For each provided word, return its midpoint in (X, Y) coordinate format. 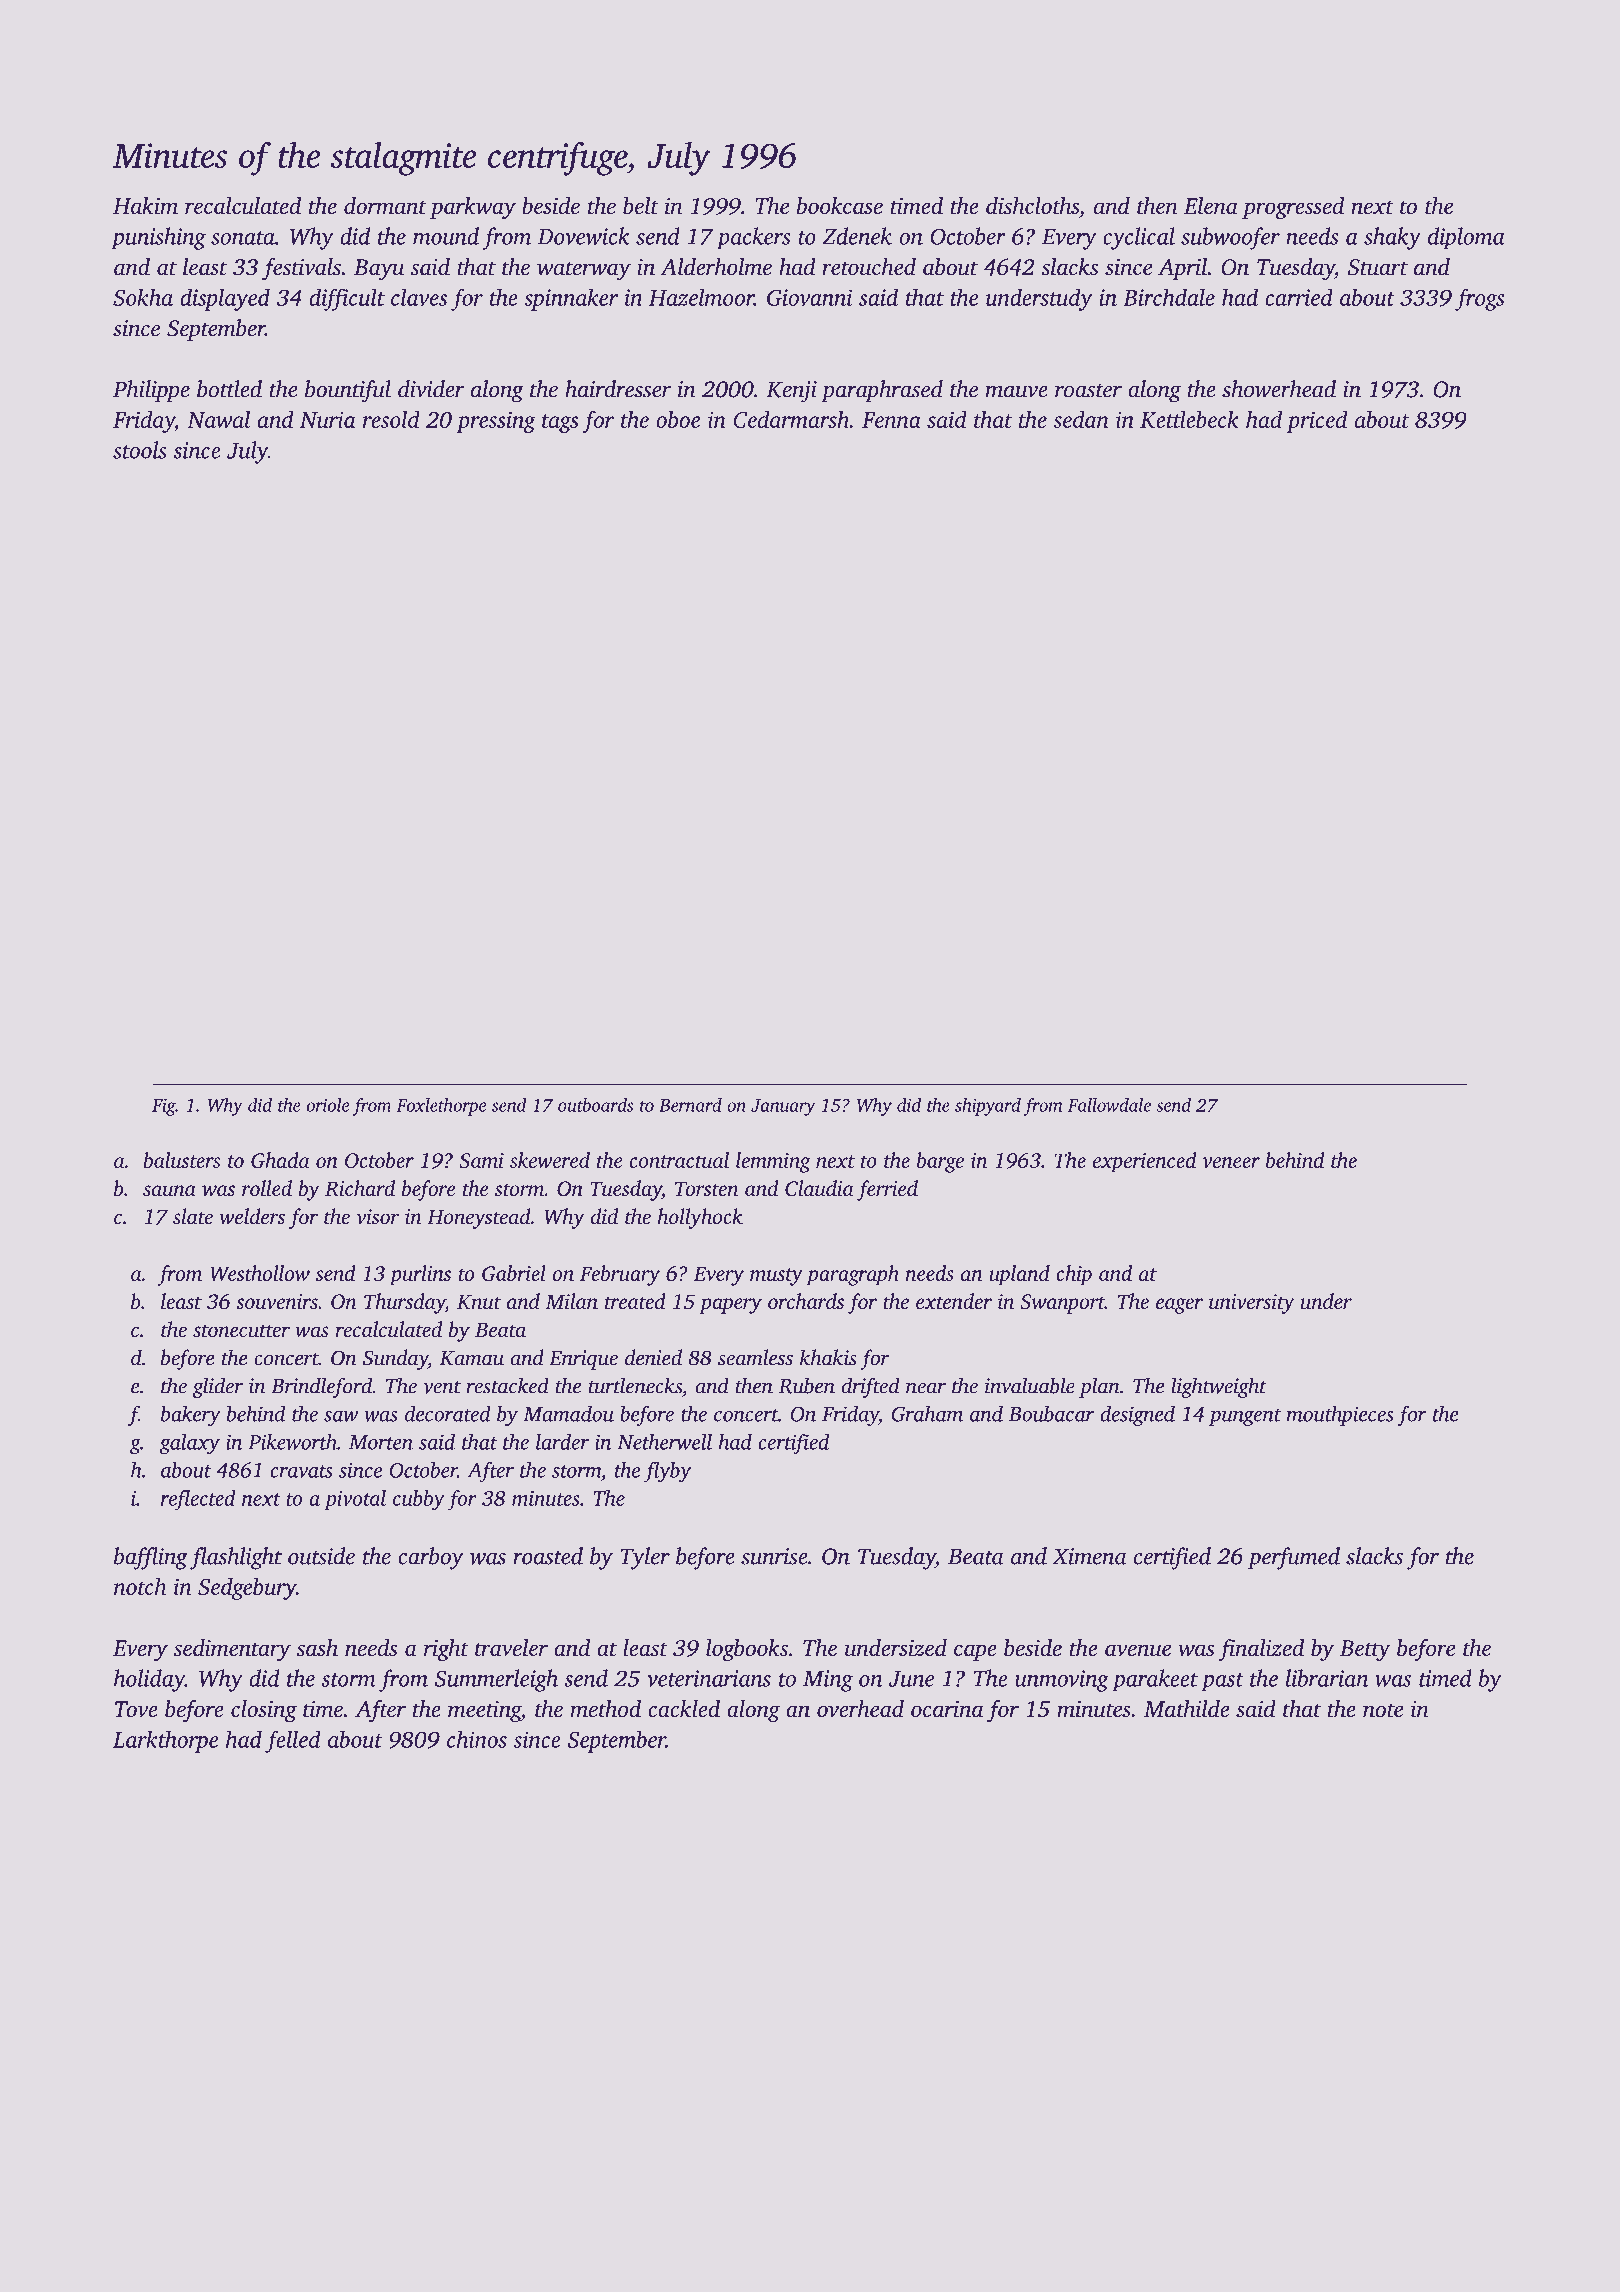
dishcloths (1032, 205)
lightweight (1219, 1387)
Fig (164, 1107)
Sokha (143, 297)
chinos (477, 1739)
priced (1316, 421)
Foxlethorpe (441, 1107)
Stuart (1378, 267)
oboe (678, 419)
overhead (860, 1709)
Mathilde (1187, 1709)
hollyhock (700, 1218)
